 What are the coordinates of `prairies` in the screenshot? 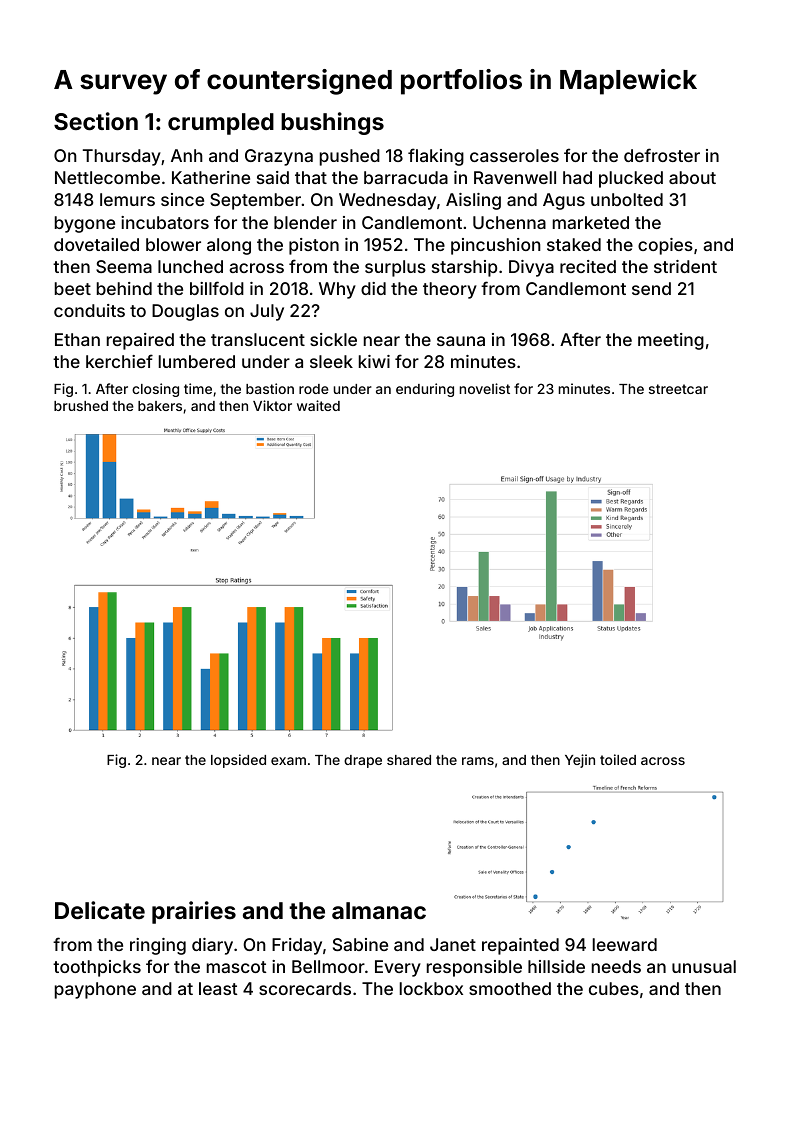 It's located at (194, 912).
